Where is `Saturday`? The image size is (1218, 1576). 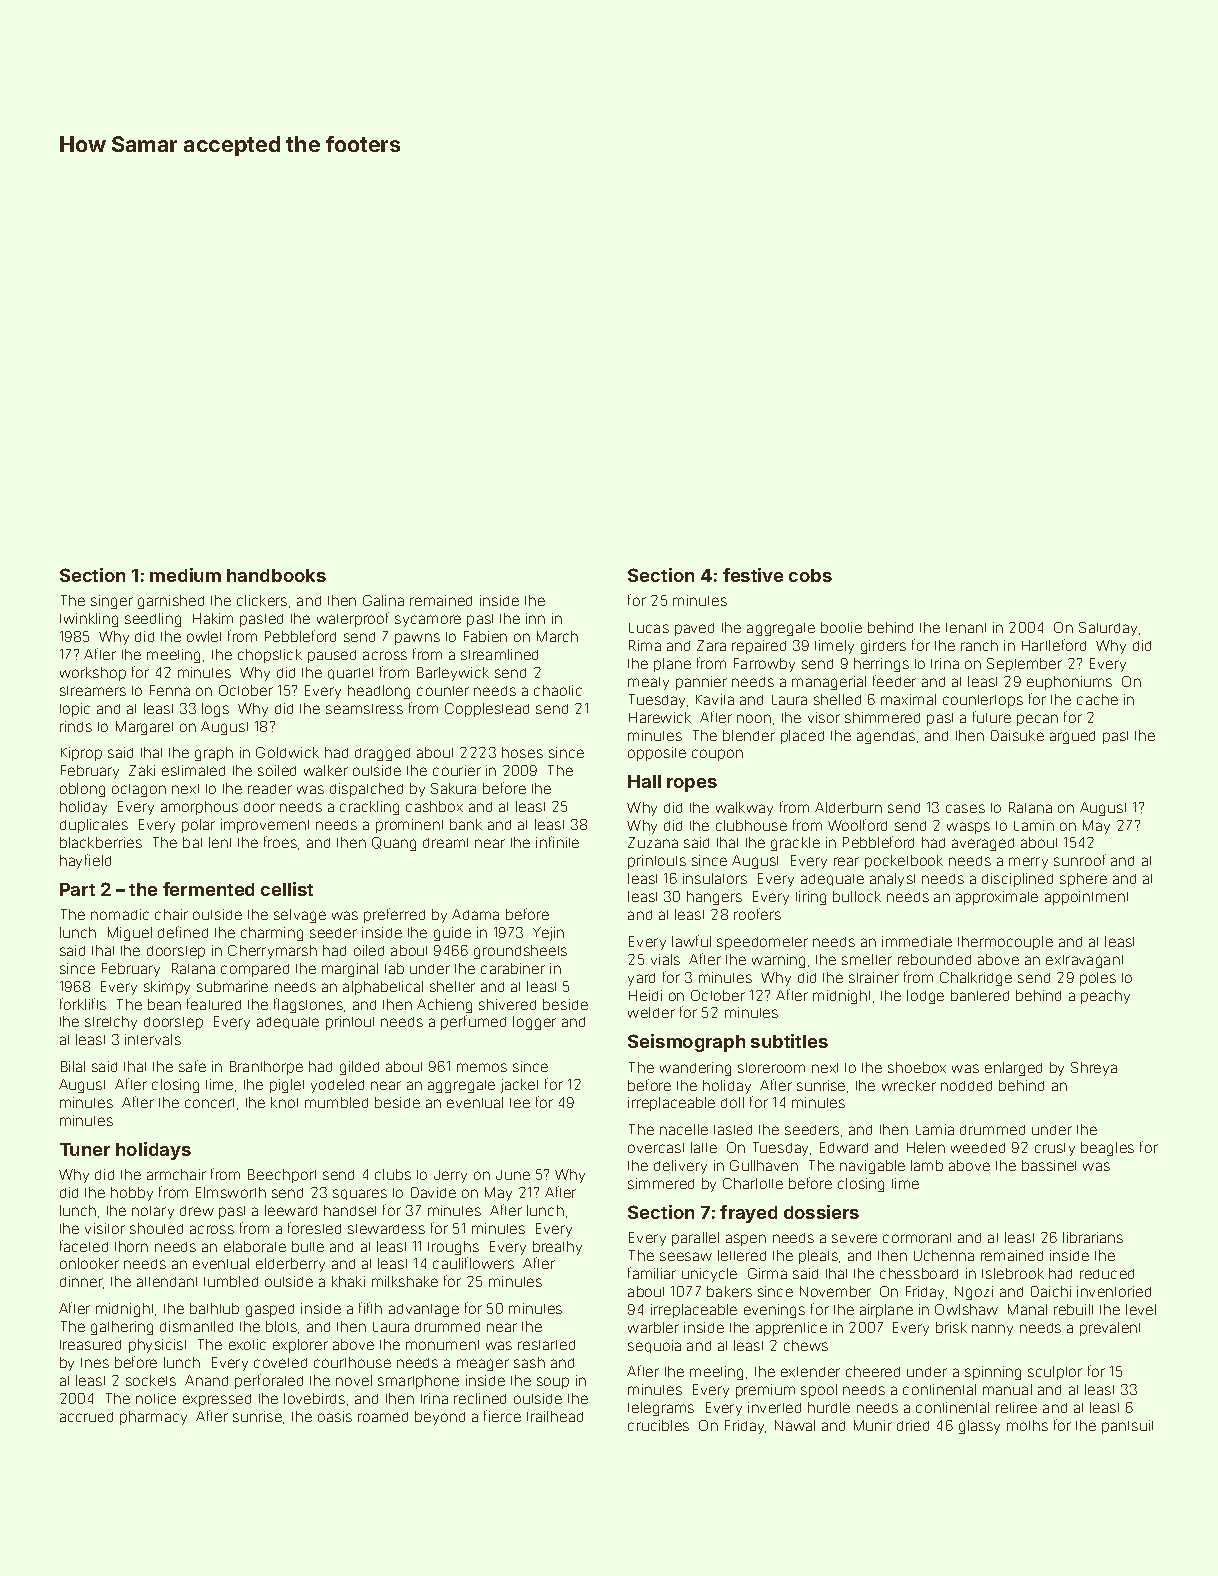
Saturday is located at coordinates (1108, 629).
